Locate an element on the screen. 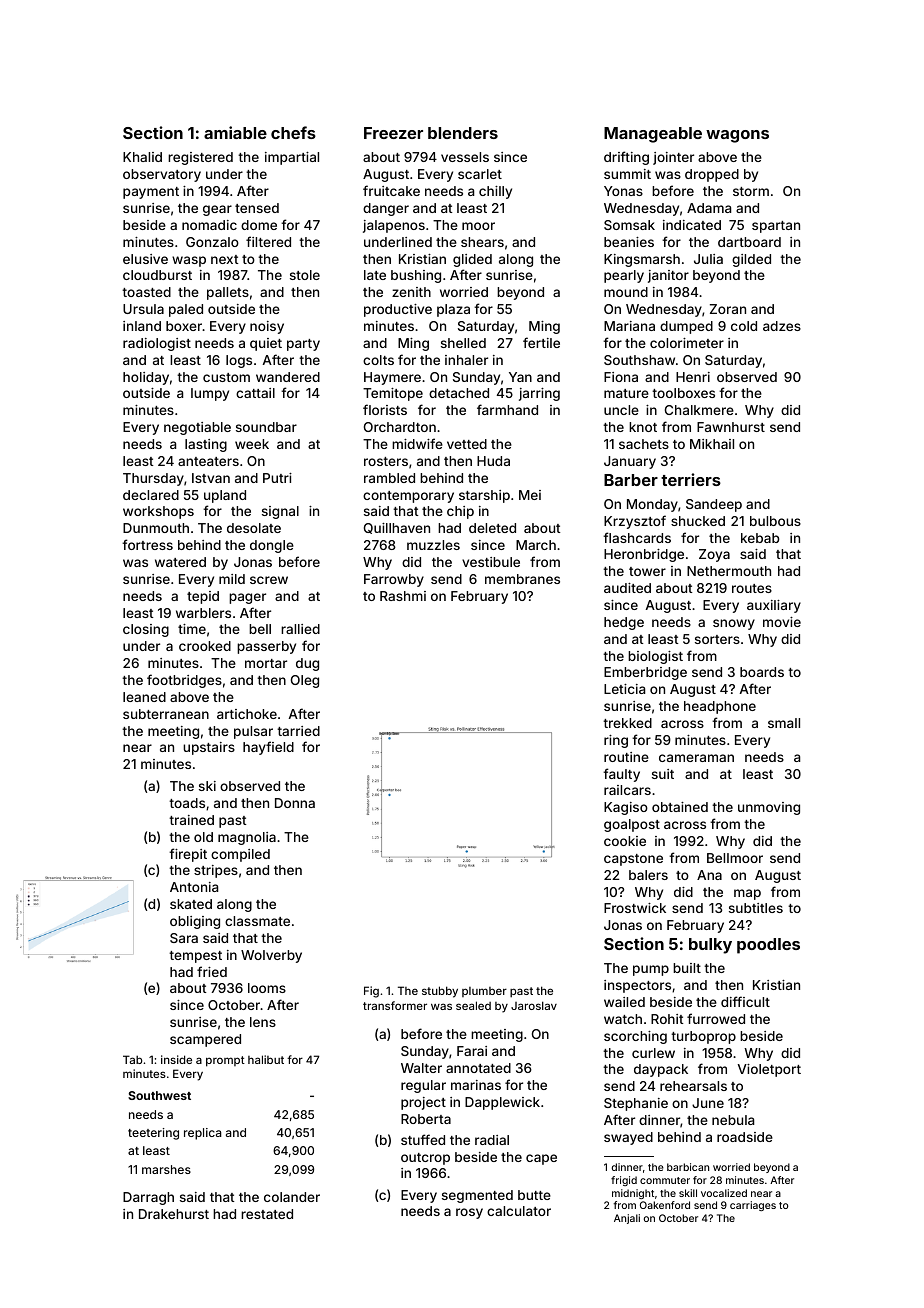 This screenshot has height=1308, width=924. wagons is located at coordinates (737, 136).
